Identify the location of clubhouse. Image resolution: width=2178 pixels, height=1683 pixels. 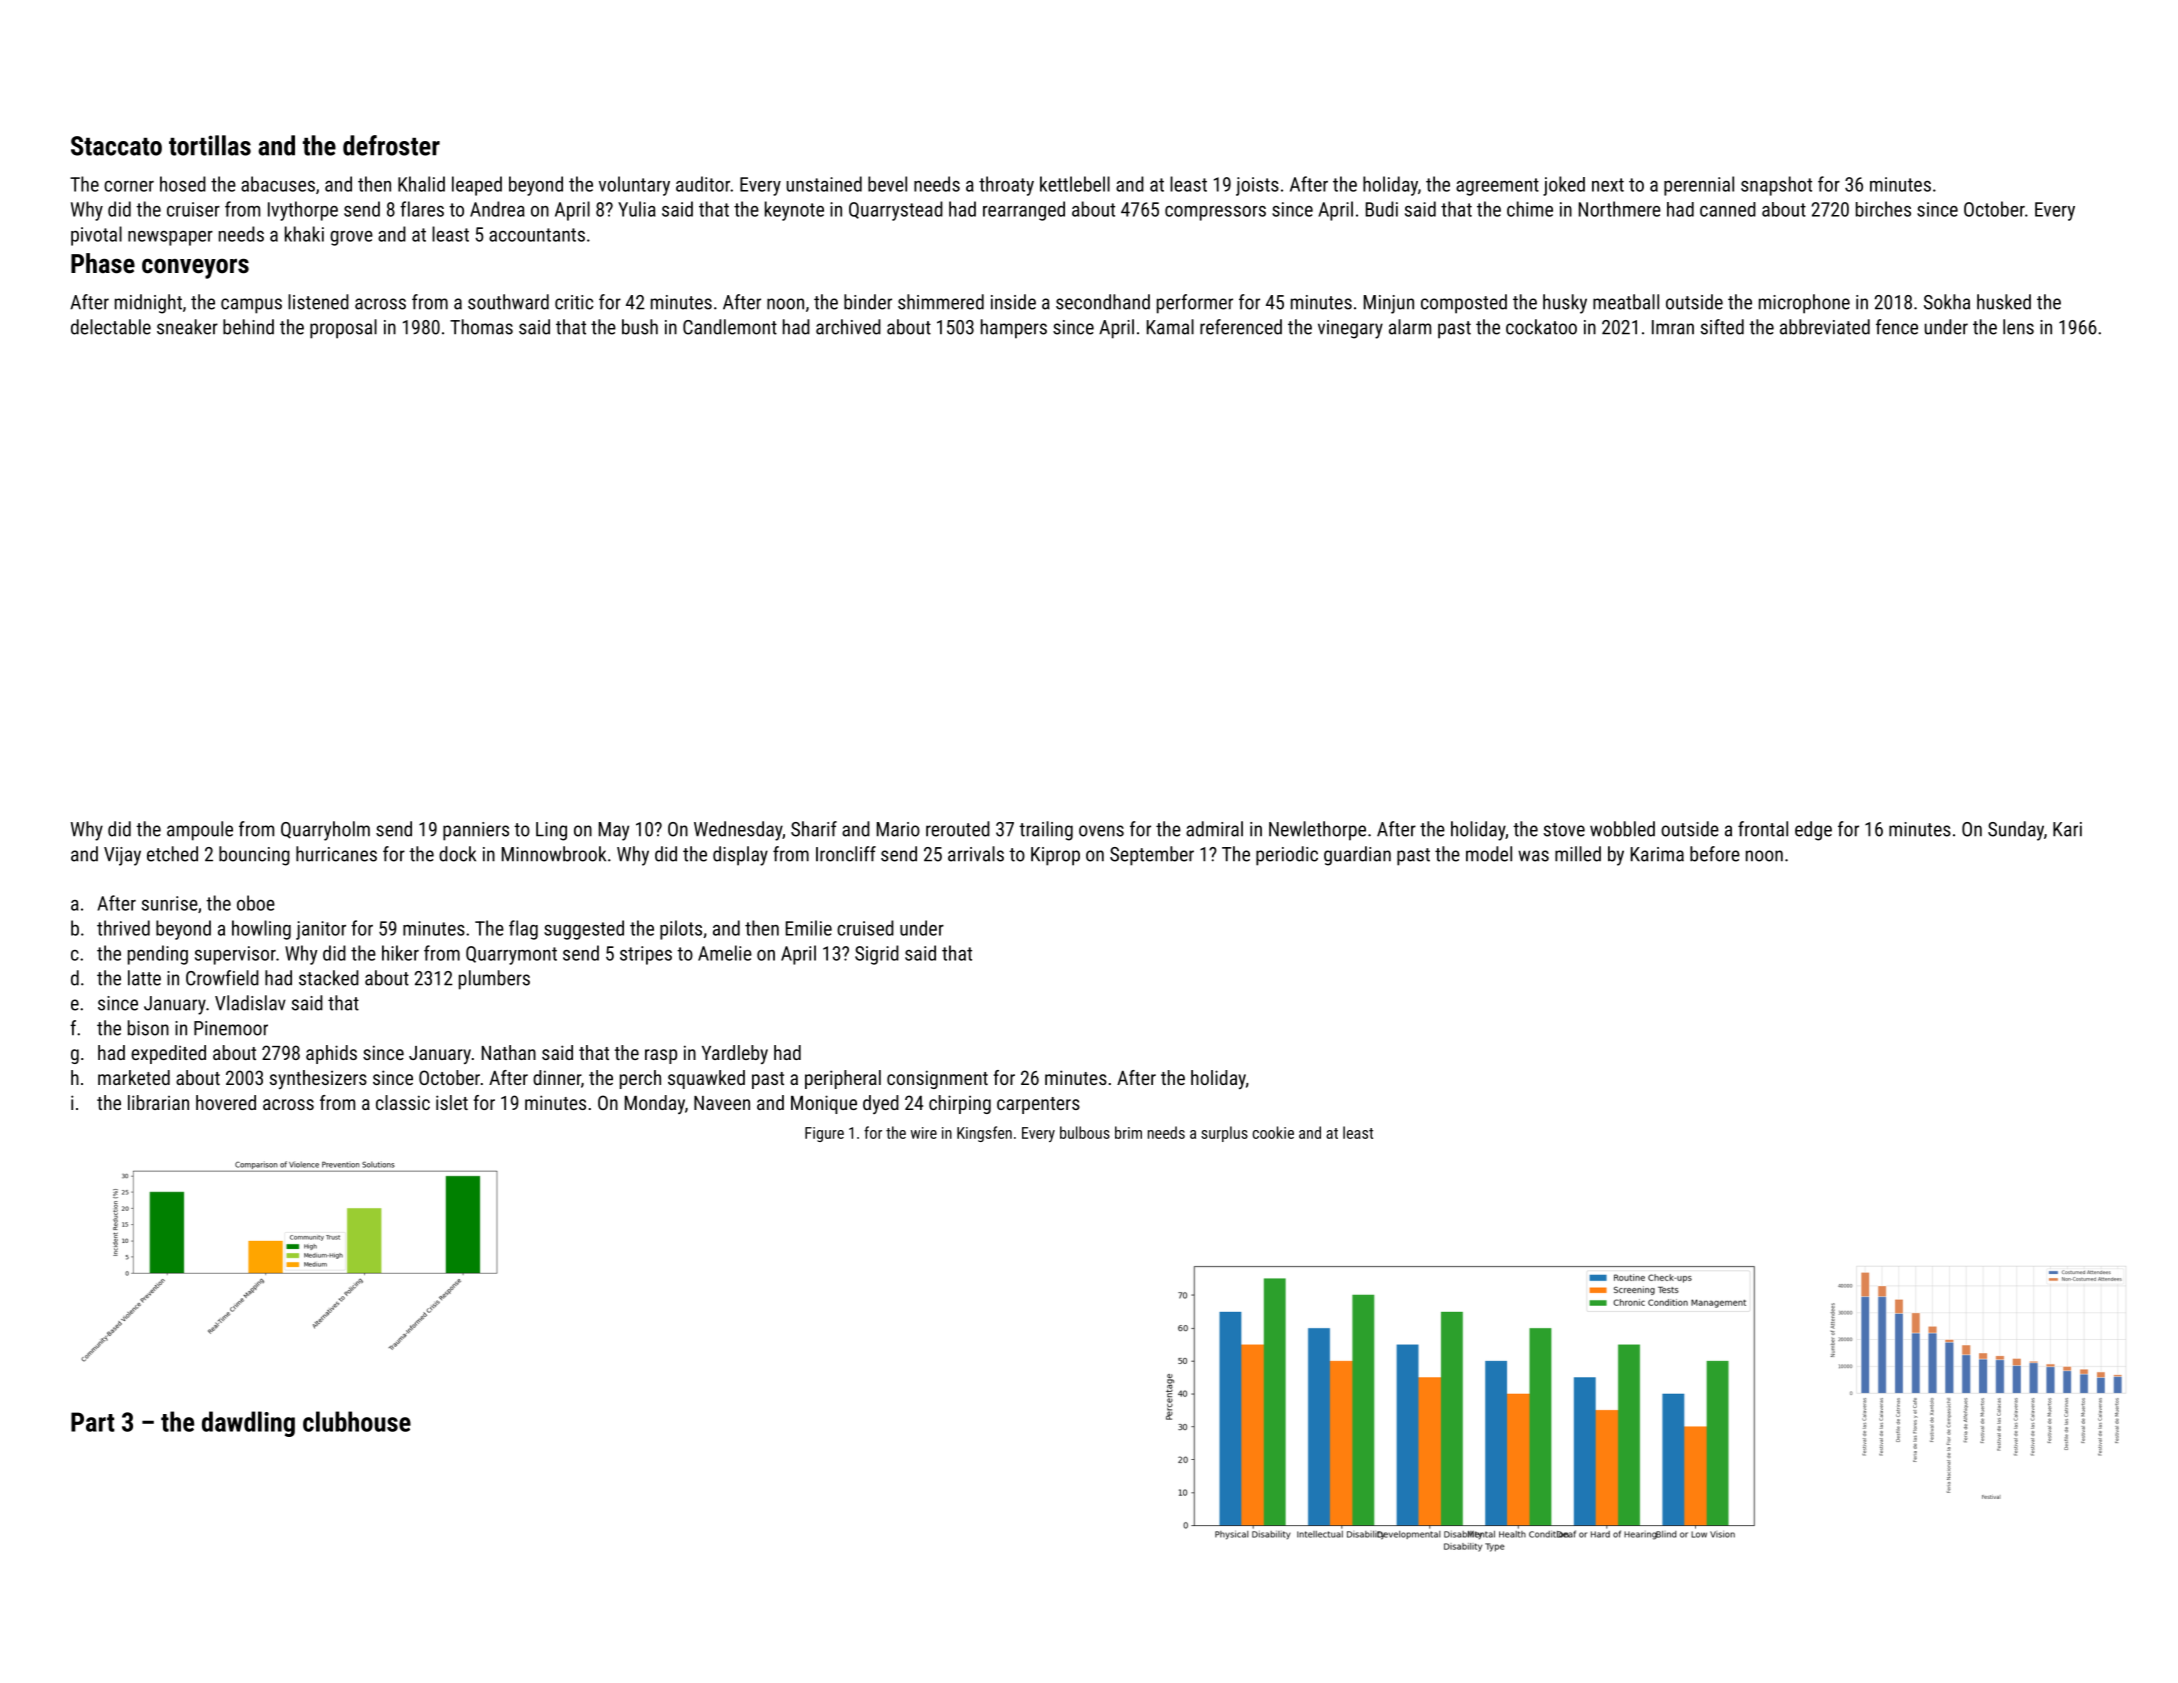
(357, 1421).
